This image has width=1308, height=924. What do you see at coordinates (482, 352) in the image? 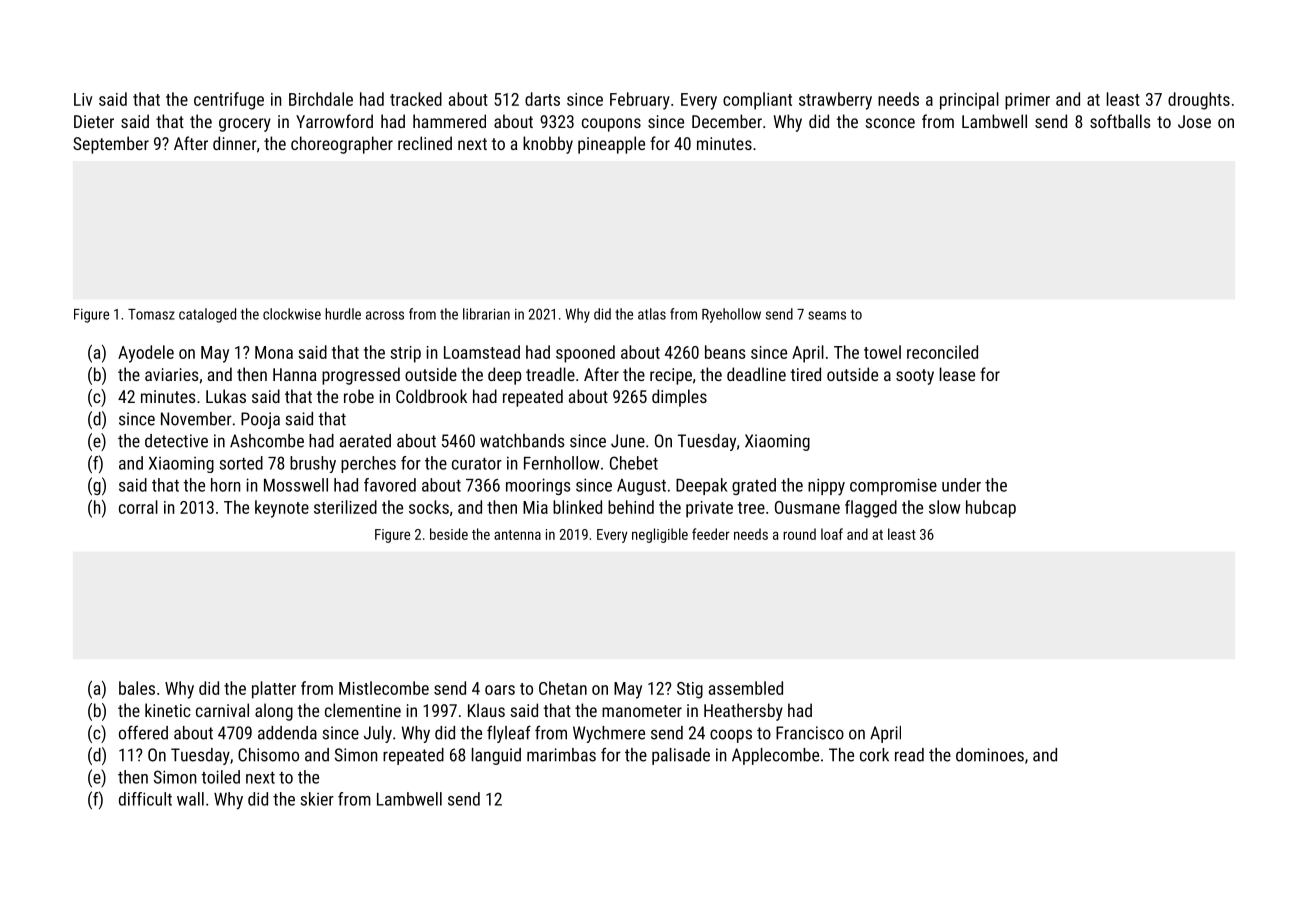
I see `Loamstead` at bounding box center [482, 352].
